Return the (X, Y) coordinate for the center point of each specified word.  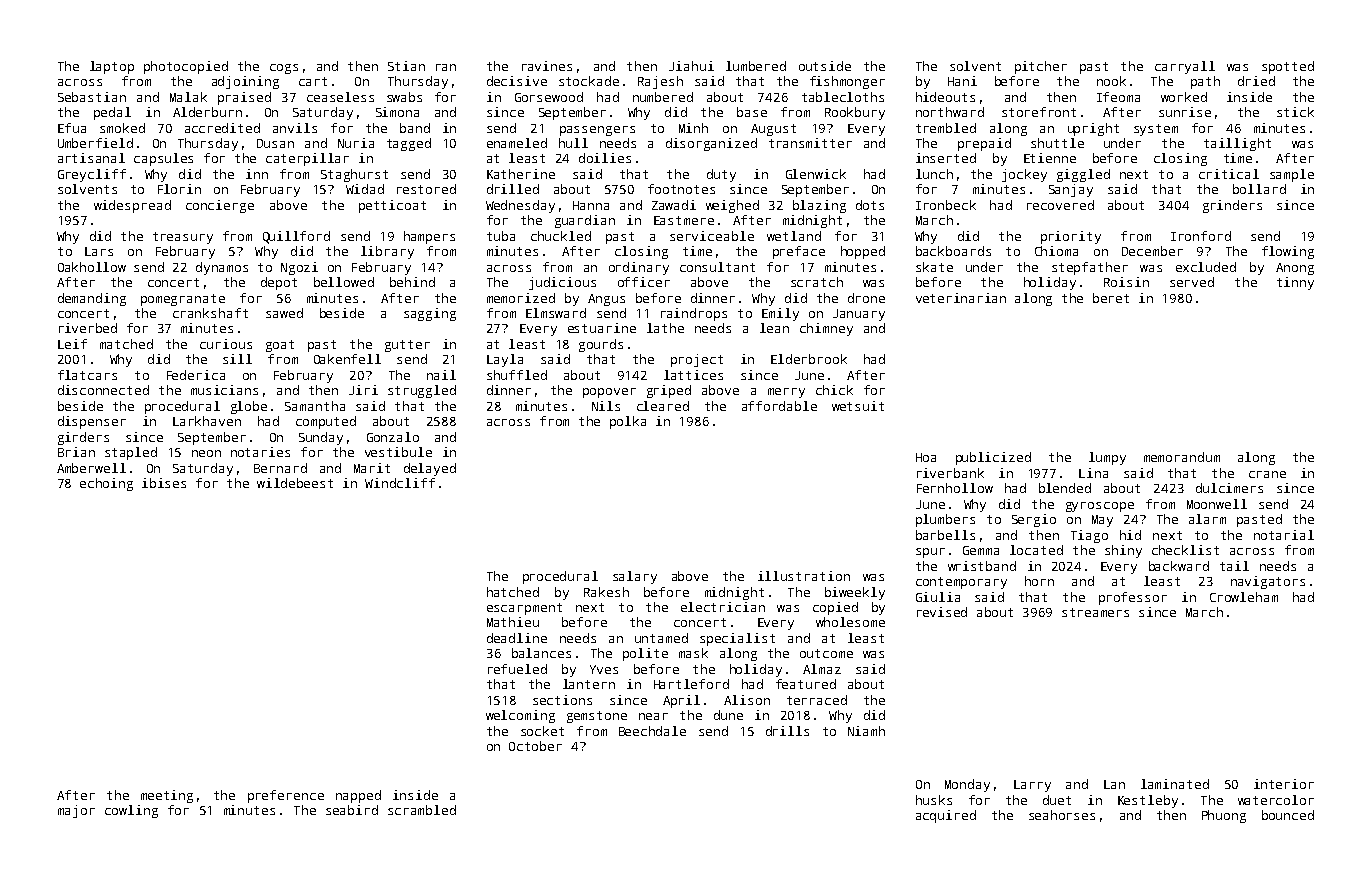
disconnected (103, 390)
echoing (106, 484)
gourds (601, 345)
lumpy (1107, 458)
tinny (1295, 283)
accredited (222, 128)
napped (358, 796)
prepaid (984, 144)
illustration (804, 576)
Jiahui (691, 66)
